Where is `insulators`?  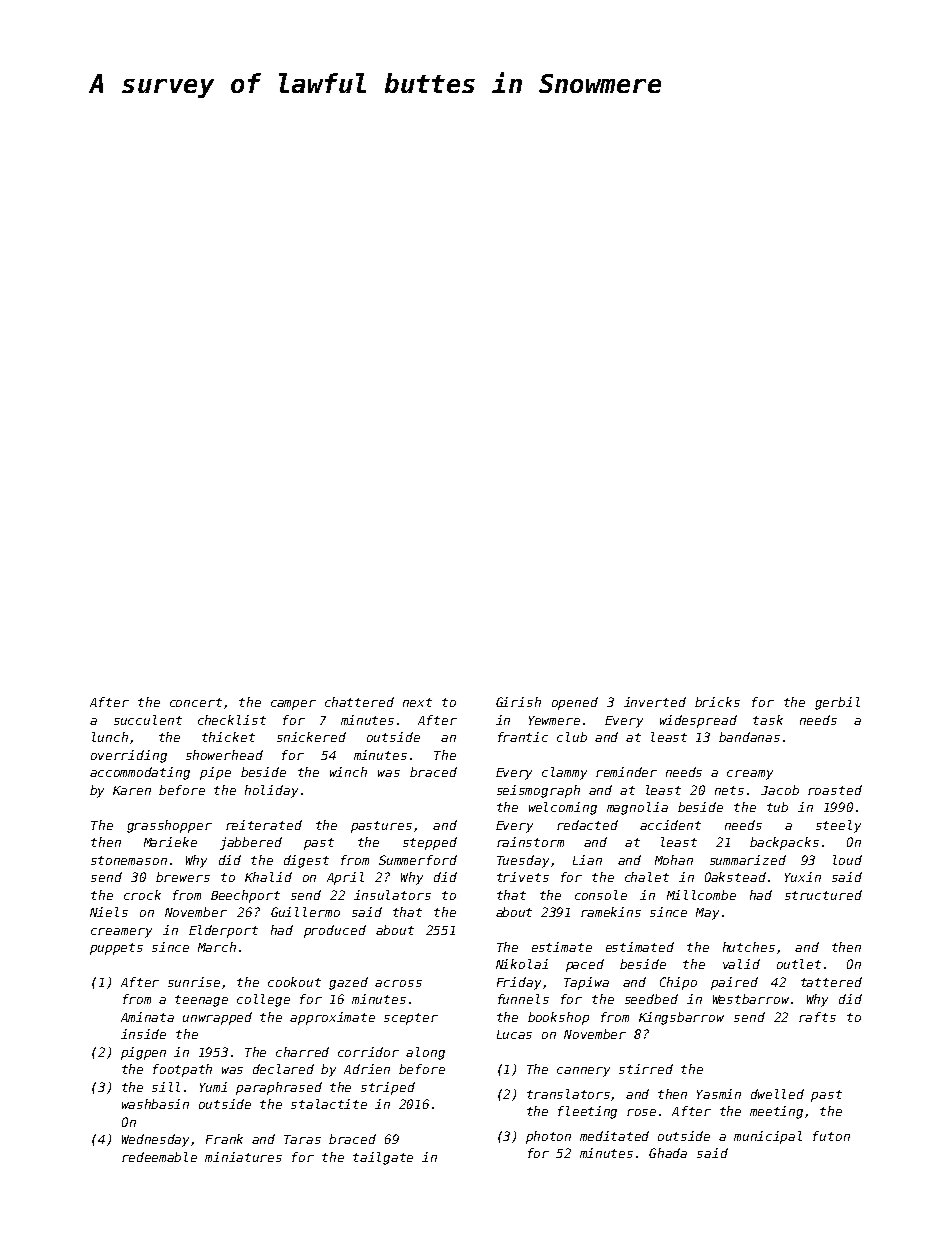
insulators is located at coordinates (392, 895).
